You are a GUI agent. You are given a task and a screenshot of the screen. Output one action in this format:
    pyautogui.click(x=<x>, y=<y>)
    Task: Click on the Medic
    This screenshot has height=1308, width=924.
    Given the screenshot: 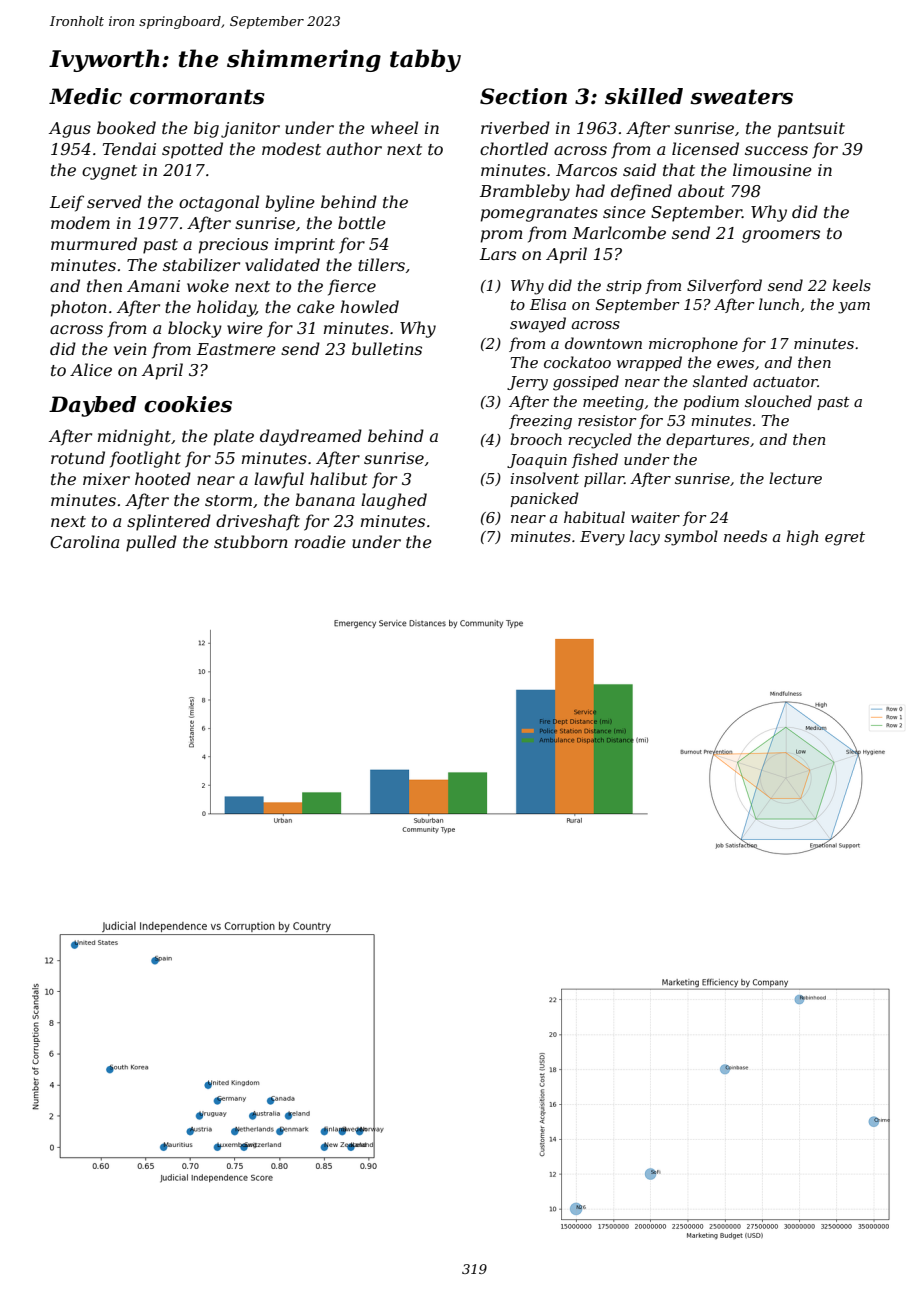 What is the action you would take?
    pyautogui.click(x=85, y=96)
